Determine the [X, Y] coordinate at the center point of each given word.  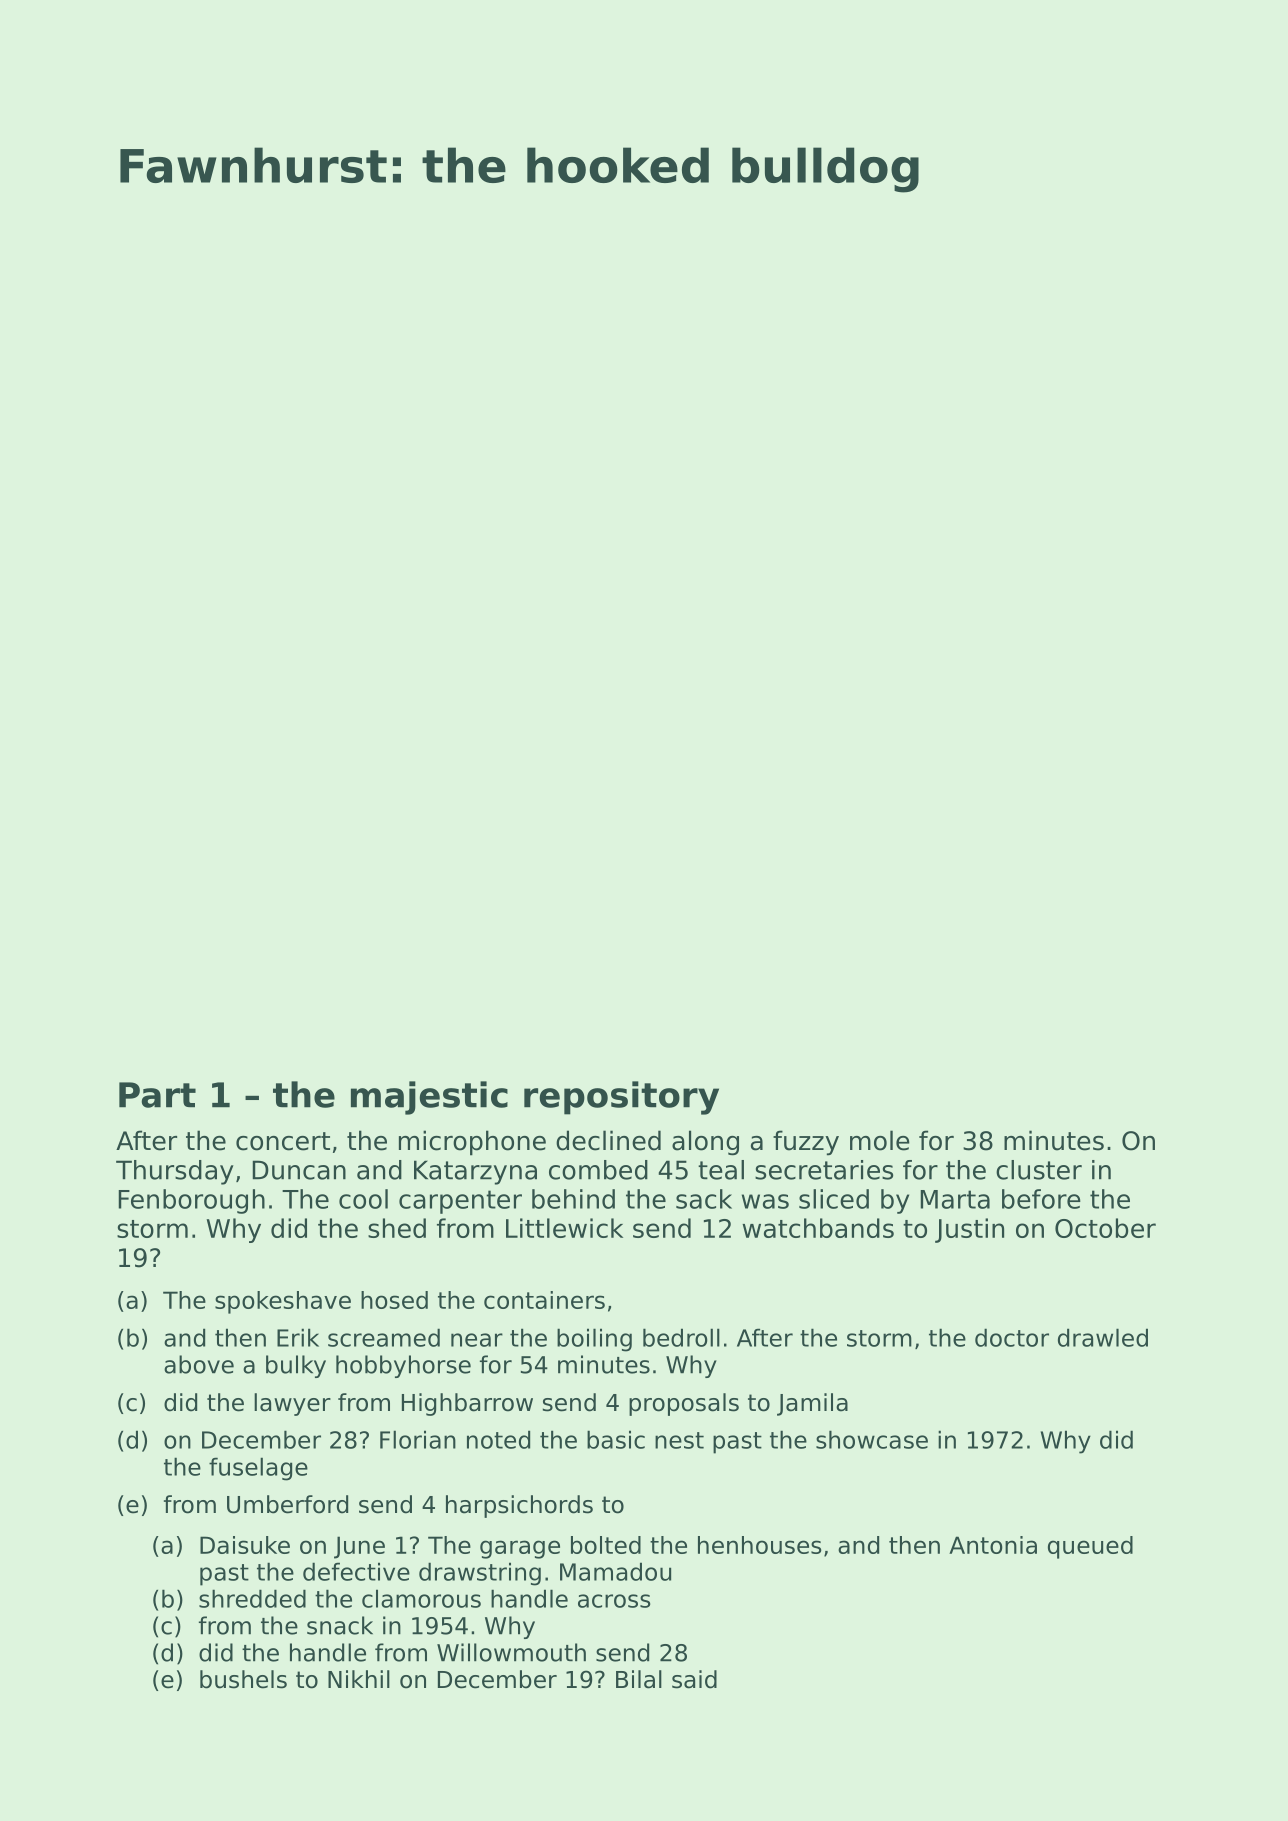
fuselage [258, 1469]
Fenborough [192, 1201]
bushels [243, 1679]
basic [616, 1439]
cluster [1039, 1170]
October [1105, 1228]
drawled [1103, 1337]
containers [544, 1300]
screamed [384, 1337]
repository [621, 1098]
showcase [872, 1439]
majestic [429, 1098]
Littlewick [564, 1228]
